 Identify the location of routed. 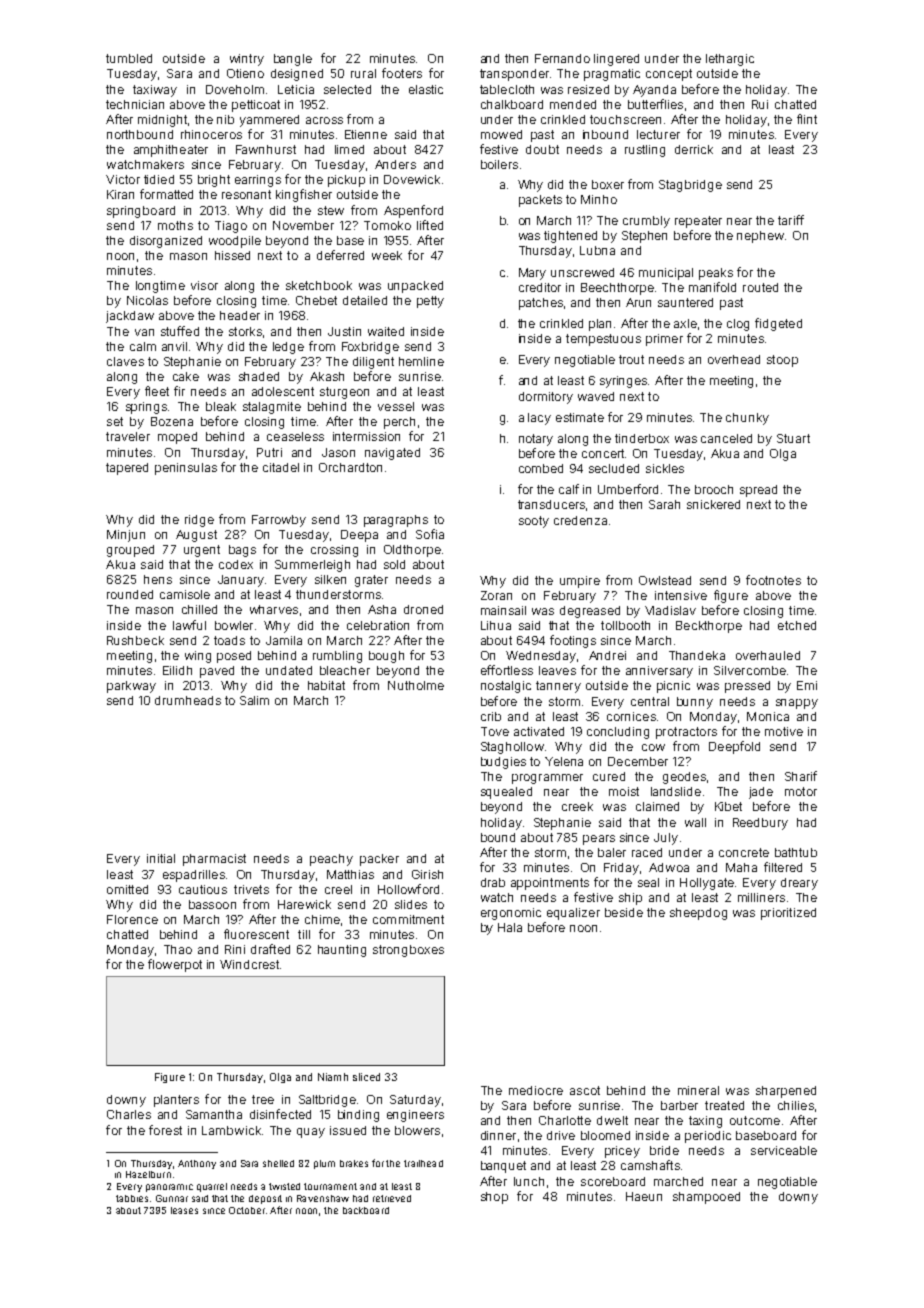
(760, 287).
